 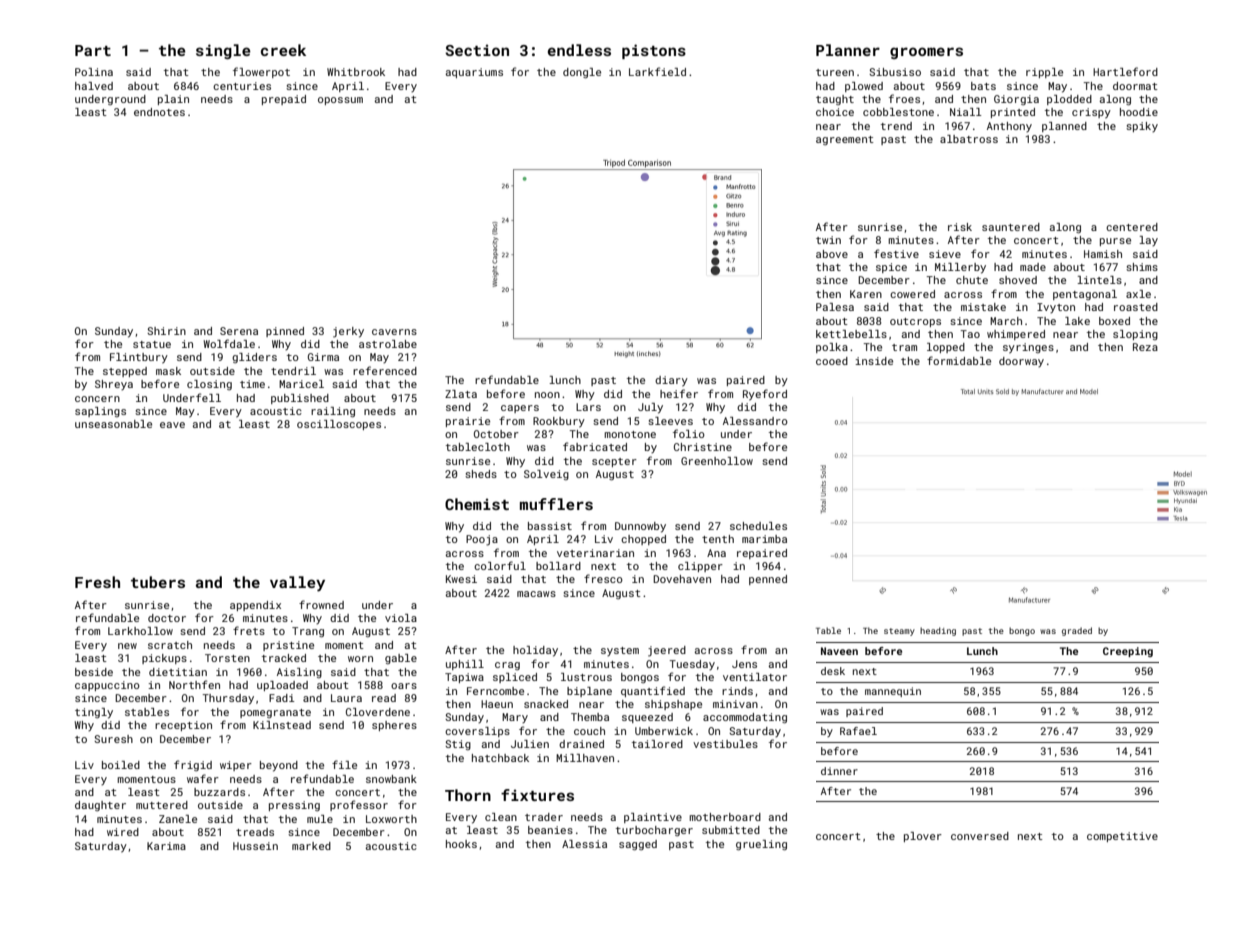 I want to click on twin, so click(x=828, y=240).
